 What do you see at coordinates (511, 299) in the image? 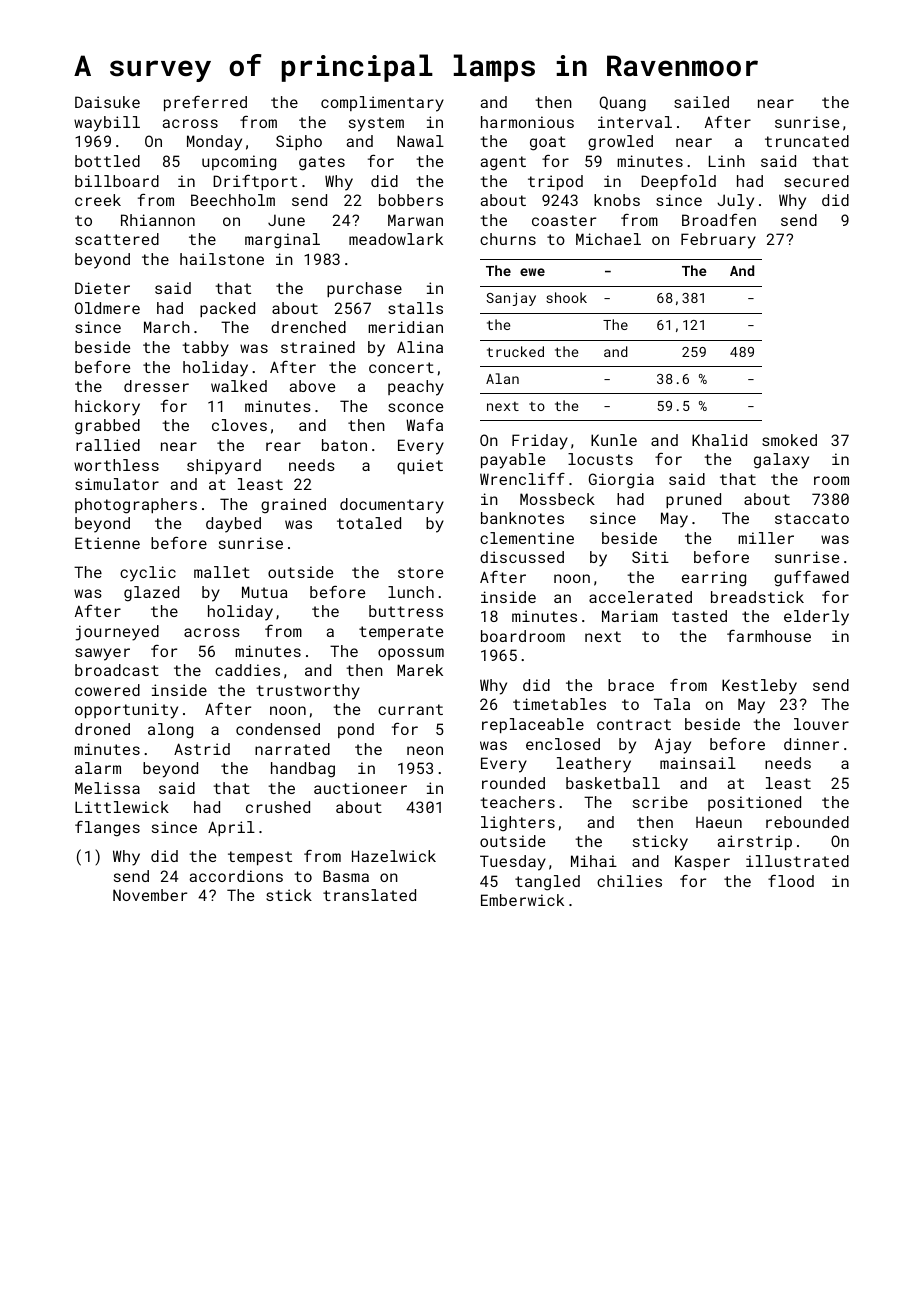
I see `Sanjay` at bounding box center [511, 299].
